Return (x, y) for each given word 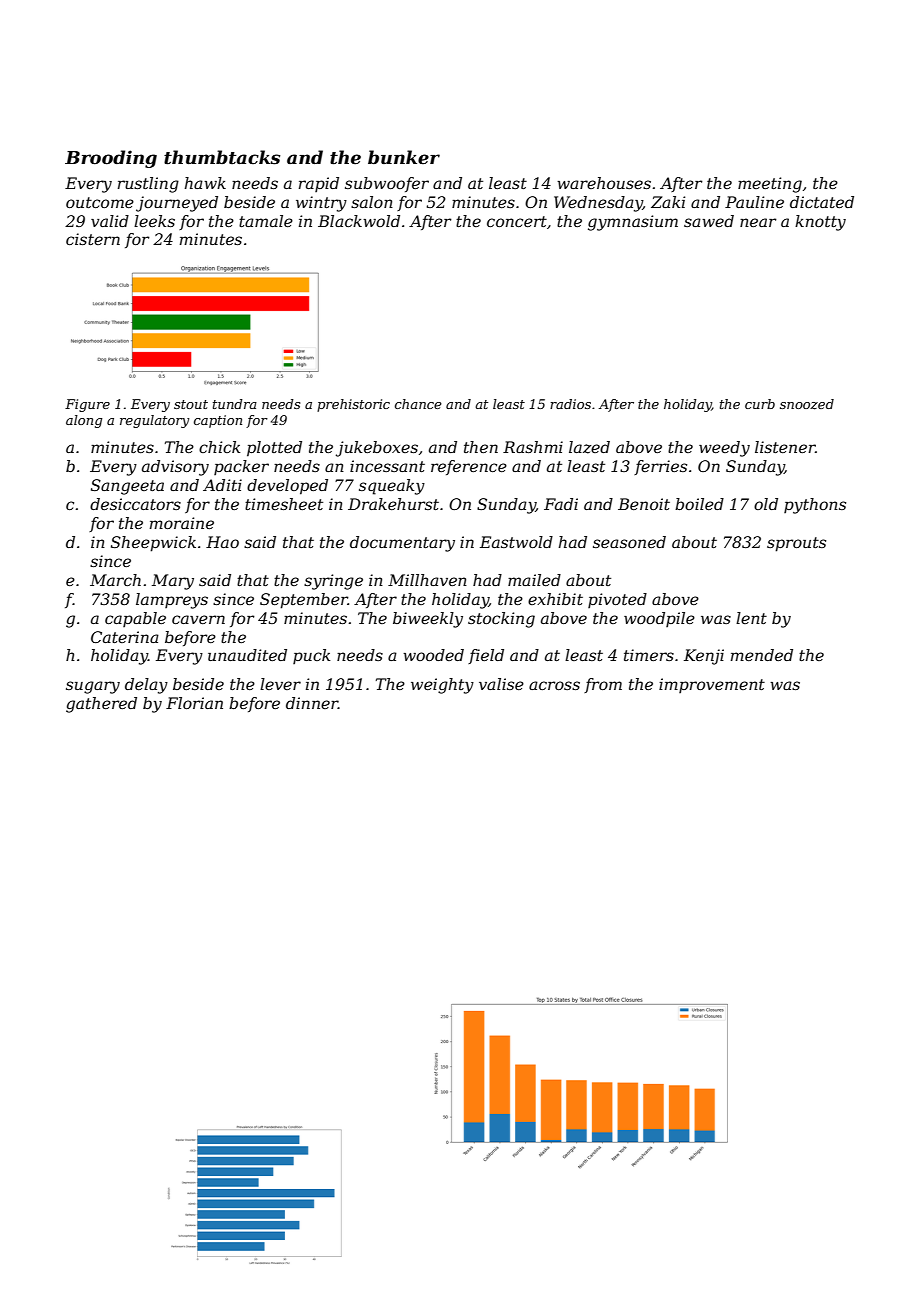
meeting (770, 185)
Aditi (222, 485)
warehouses (604, 183)
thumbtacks (222, 157)
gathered (101, 705)
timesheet (284, 504)
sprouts (796, 544)
